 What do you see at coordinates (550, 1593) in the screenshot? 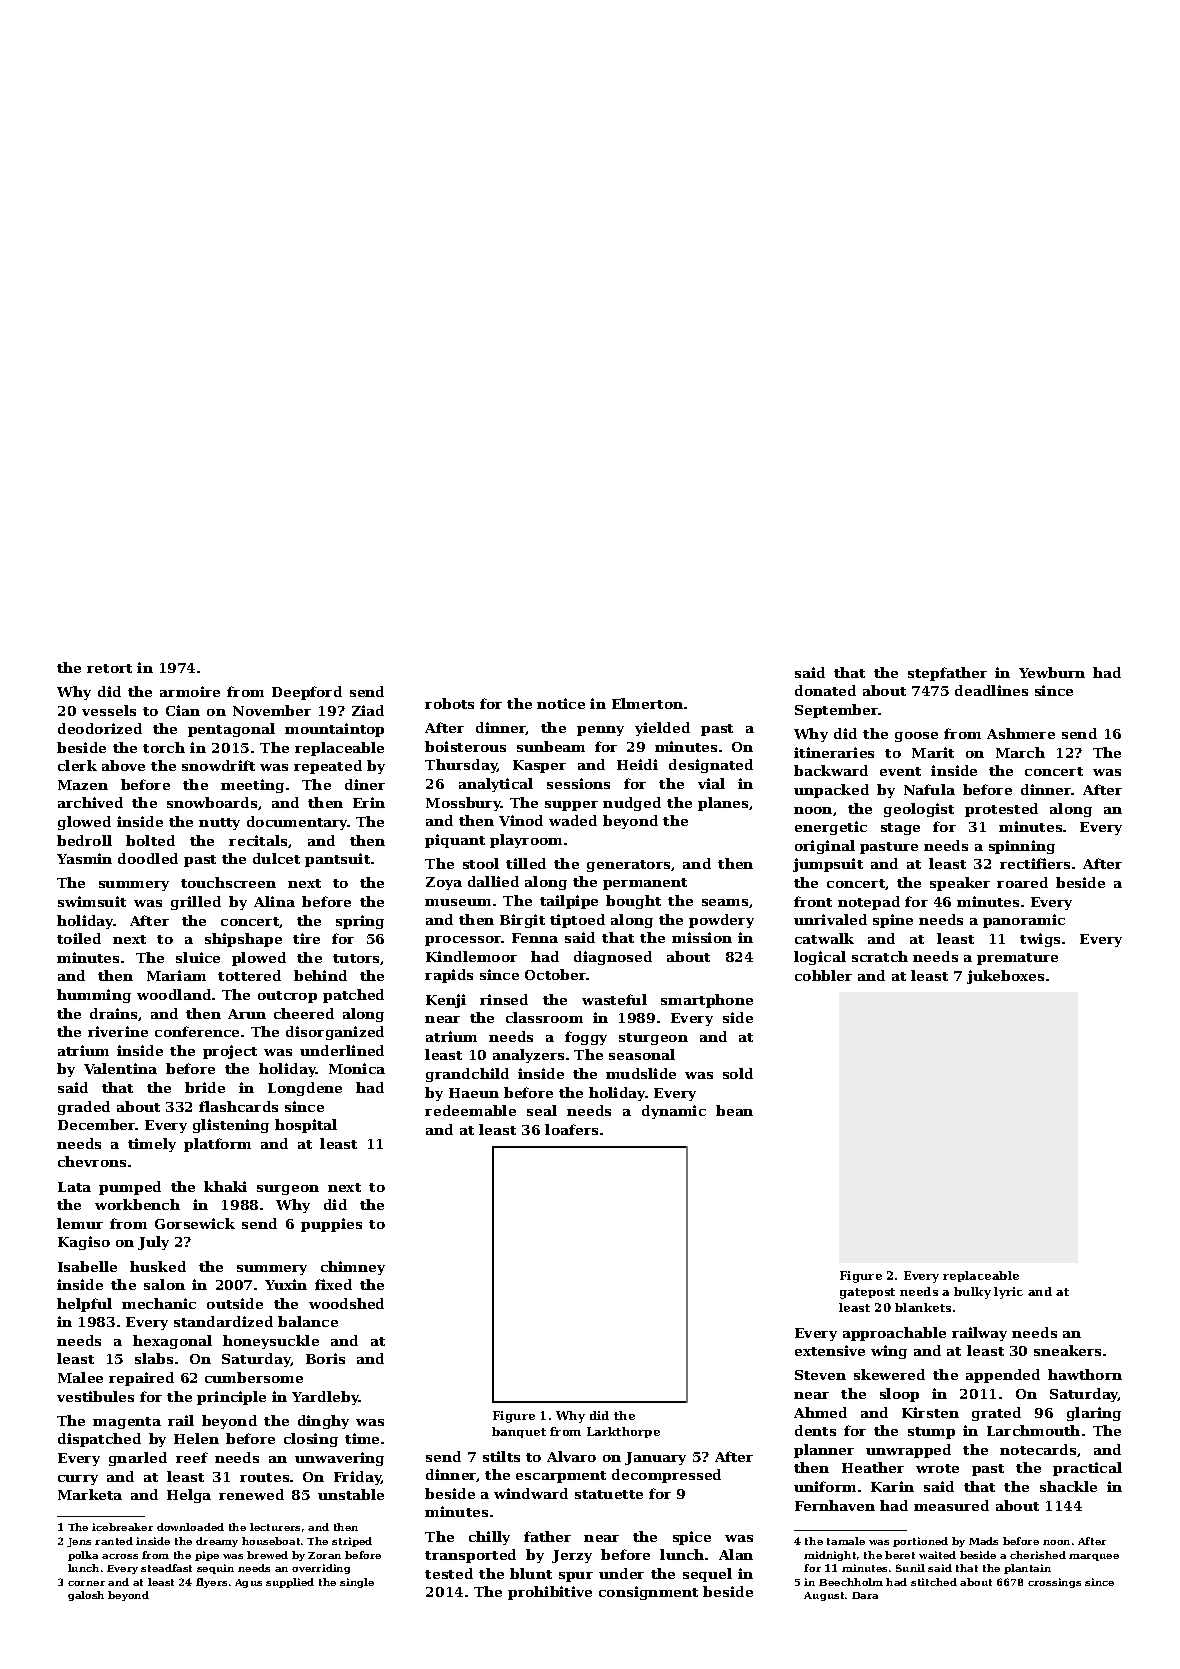
I see `prohibitive` at bounding box center [550, 1593].
